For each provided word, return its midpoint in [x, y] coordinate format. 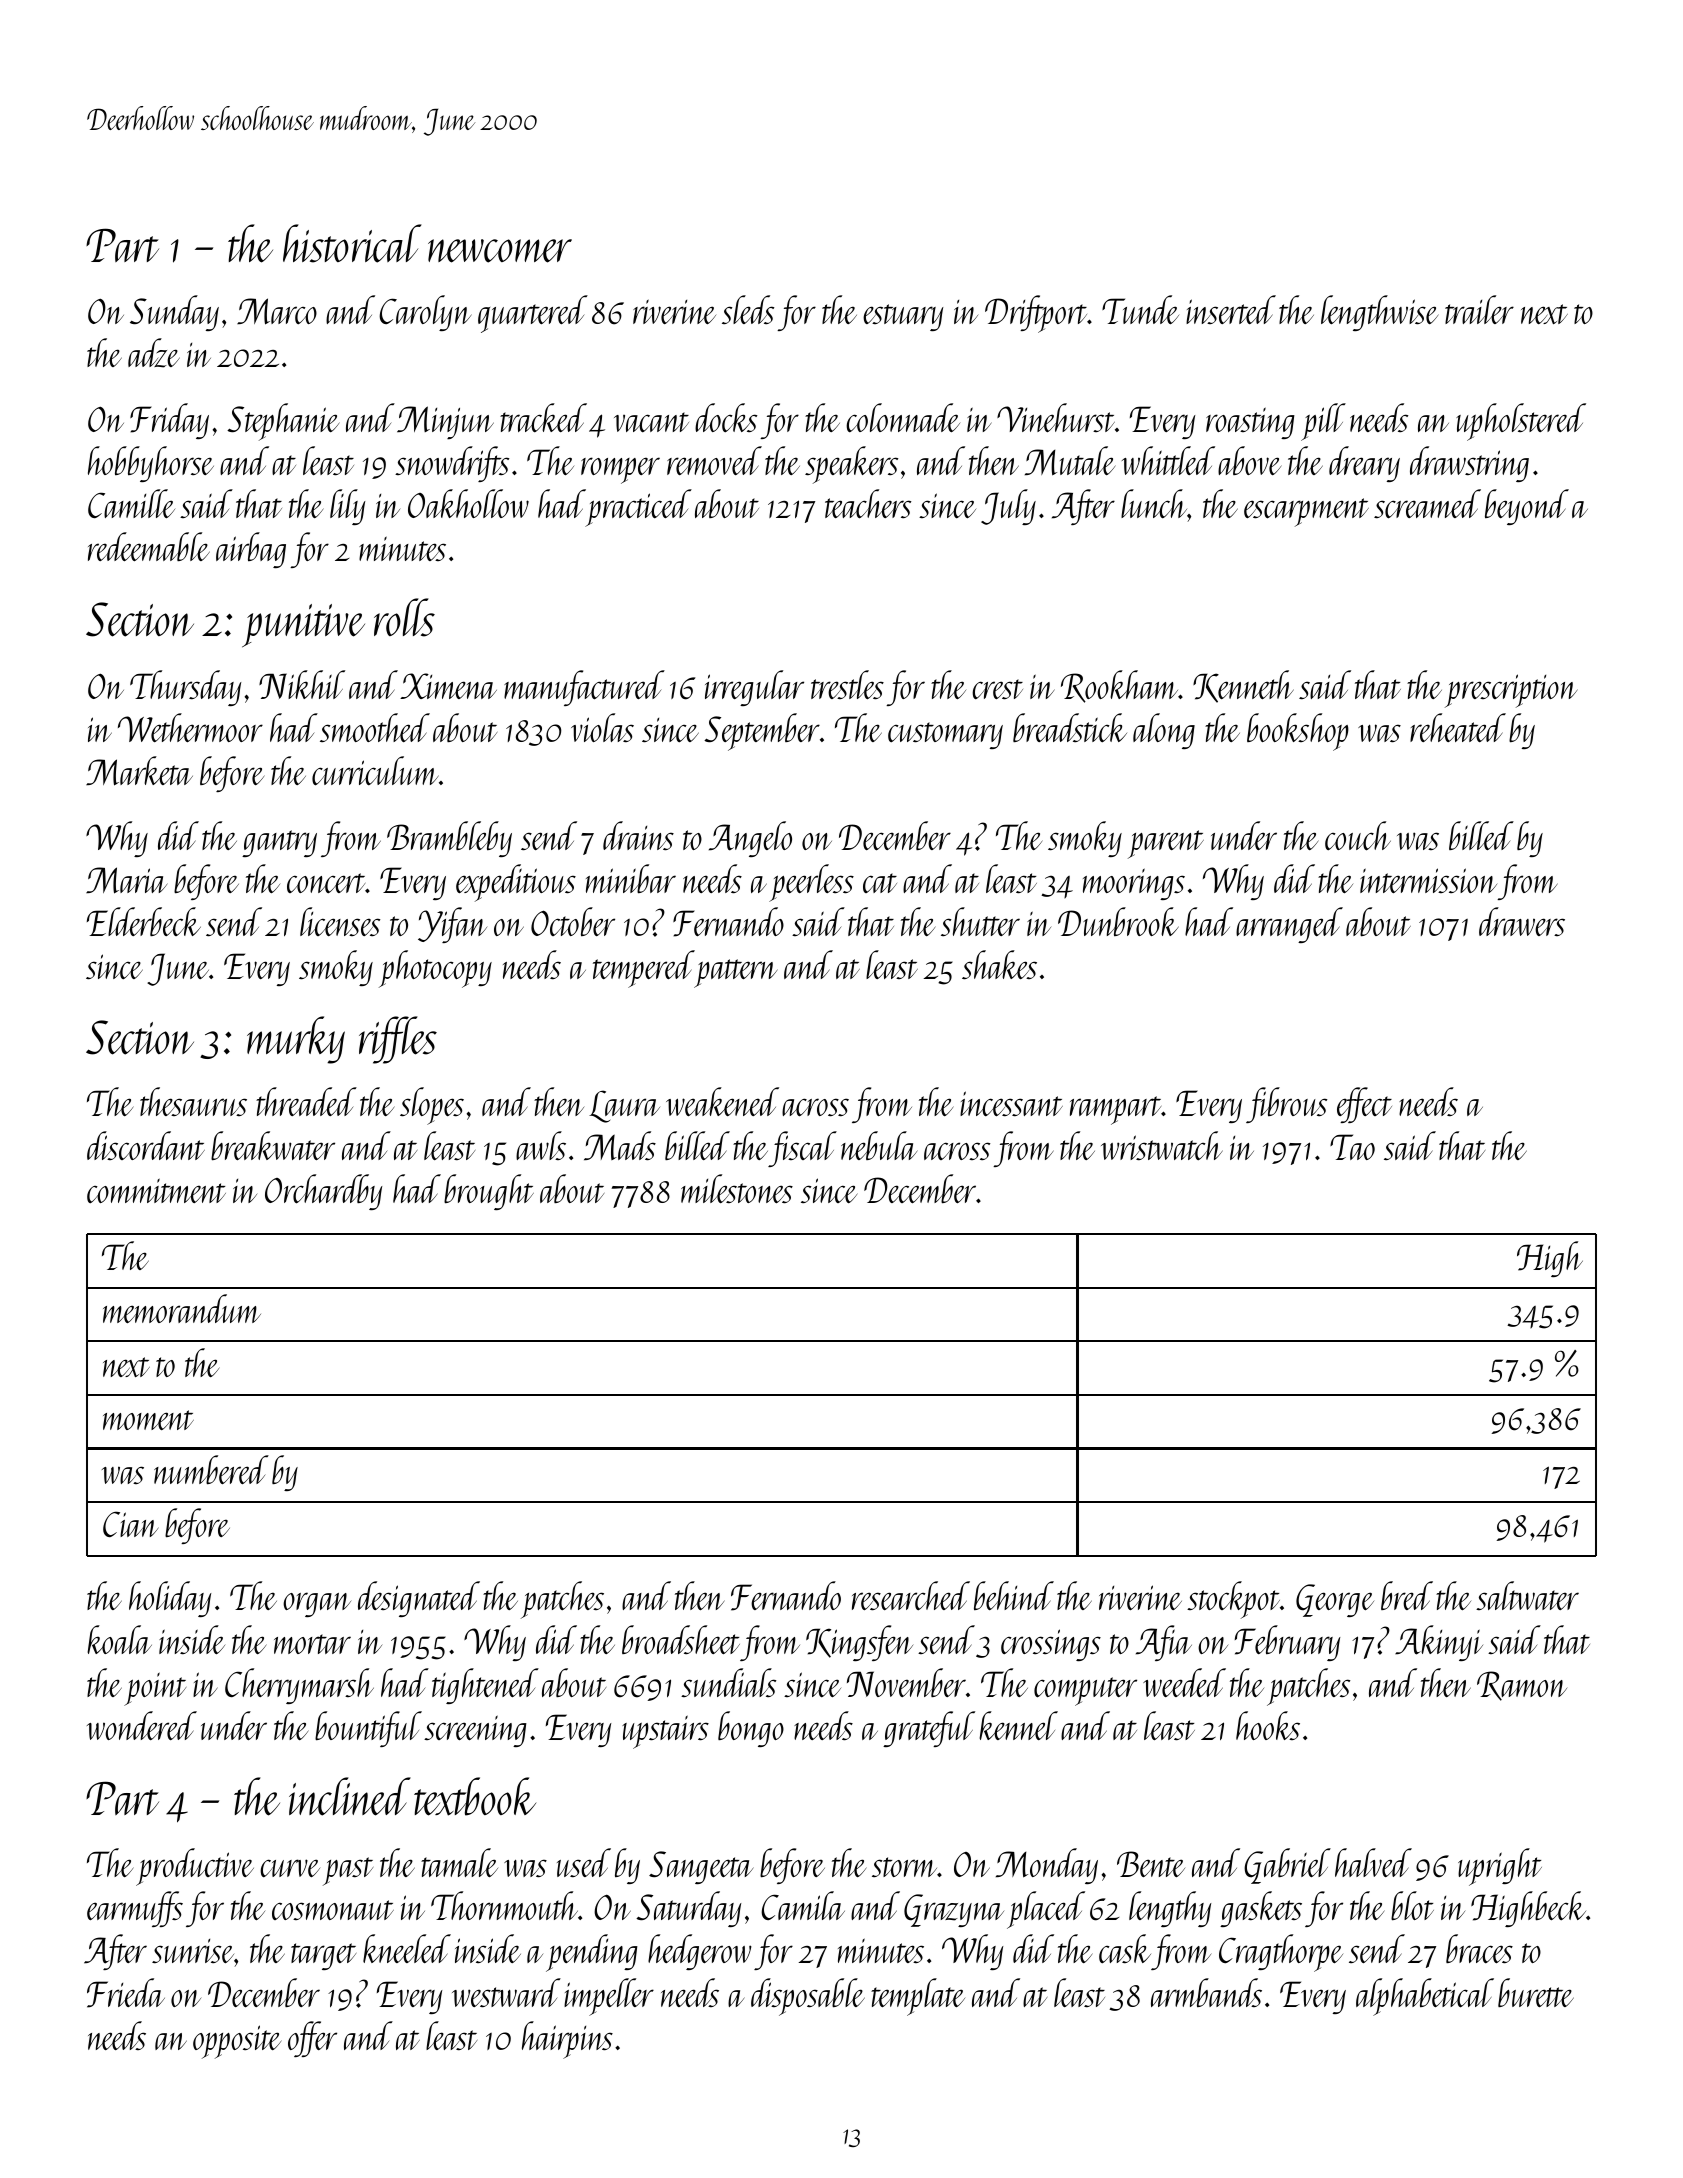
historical [352, 243]
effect [1364, 1105]
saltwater [1527, 1595]
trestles [847, 684]
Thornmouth [504, 1905]
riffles [398, 1040]
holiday [170, 1599]
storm [904, 1867]
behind [1014, 1595]
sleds [748, 309]
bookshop [1298, 732]
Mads [620, 1145]
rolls [404, 617]
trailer [1479, 309]
